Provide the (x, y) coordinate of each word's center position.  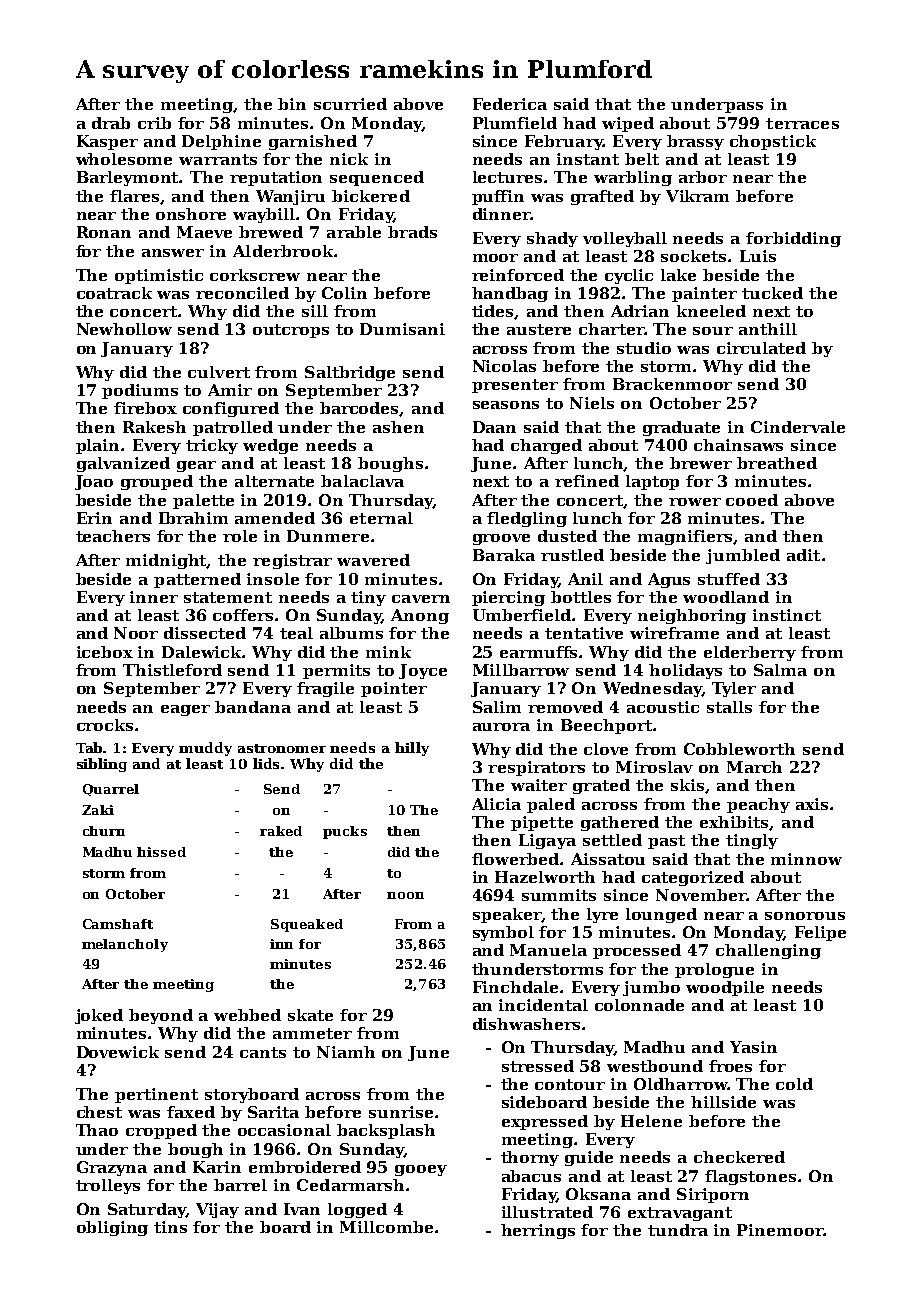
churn (104, 831)
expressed (545, 1122)
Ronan (104, 232)
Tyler (734, 689)
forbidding (793, 239)
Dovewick (118, 1052)
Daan (494, 427)
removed (565, 707)
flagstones (750, 1177)
